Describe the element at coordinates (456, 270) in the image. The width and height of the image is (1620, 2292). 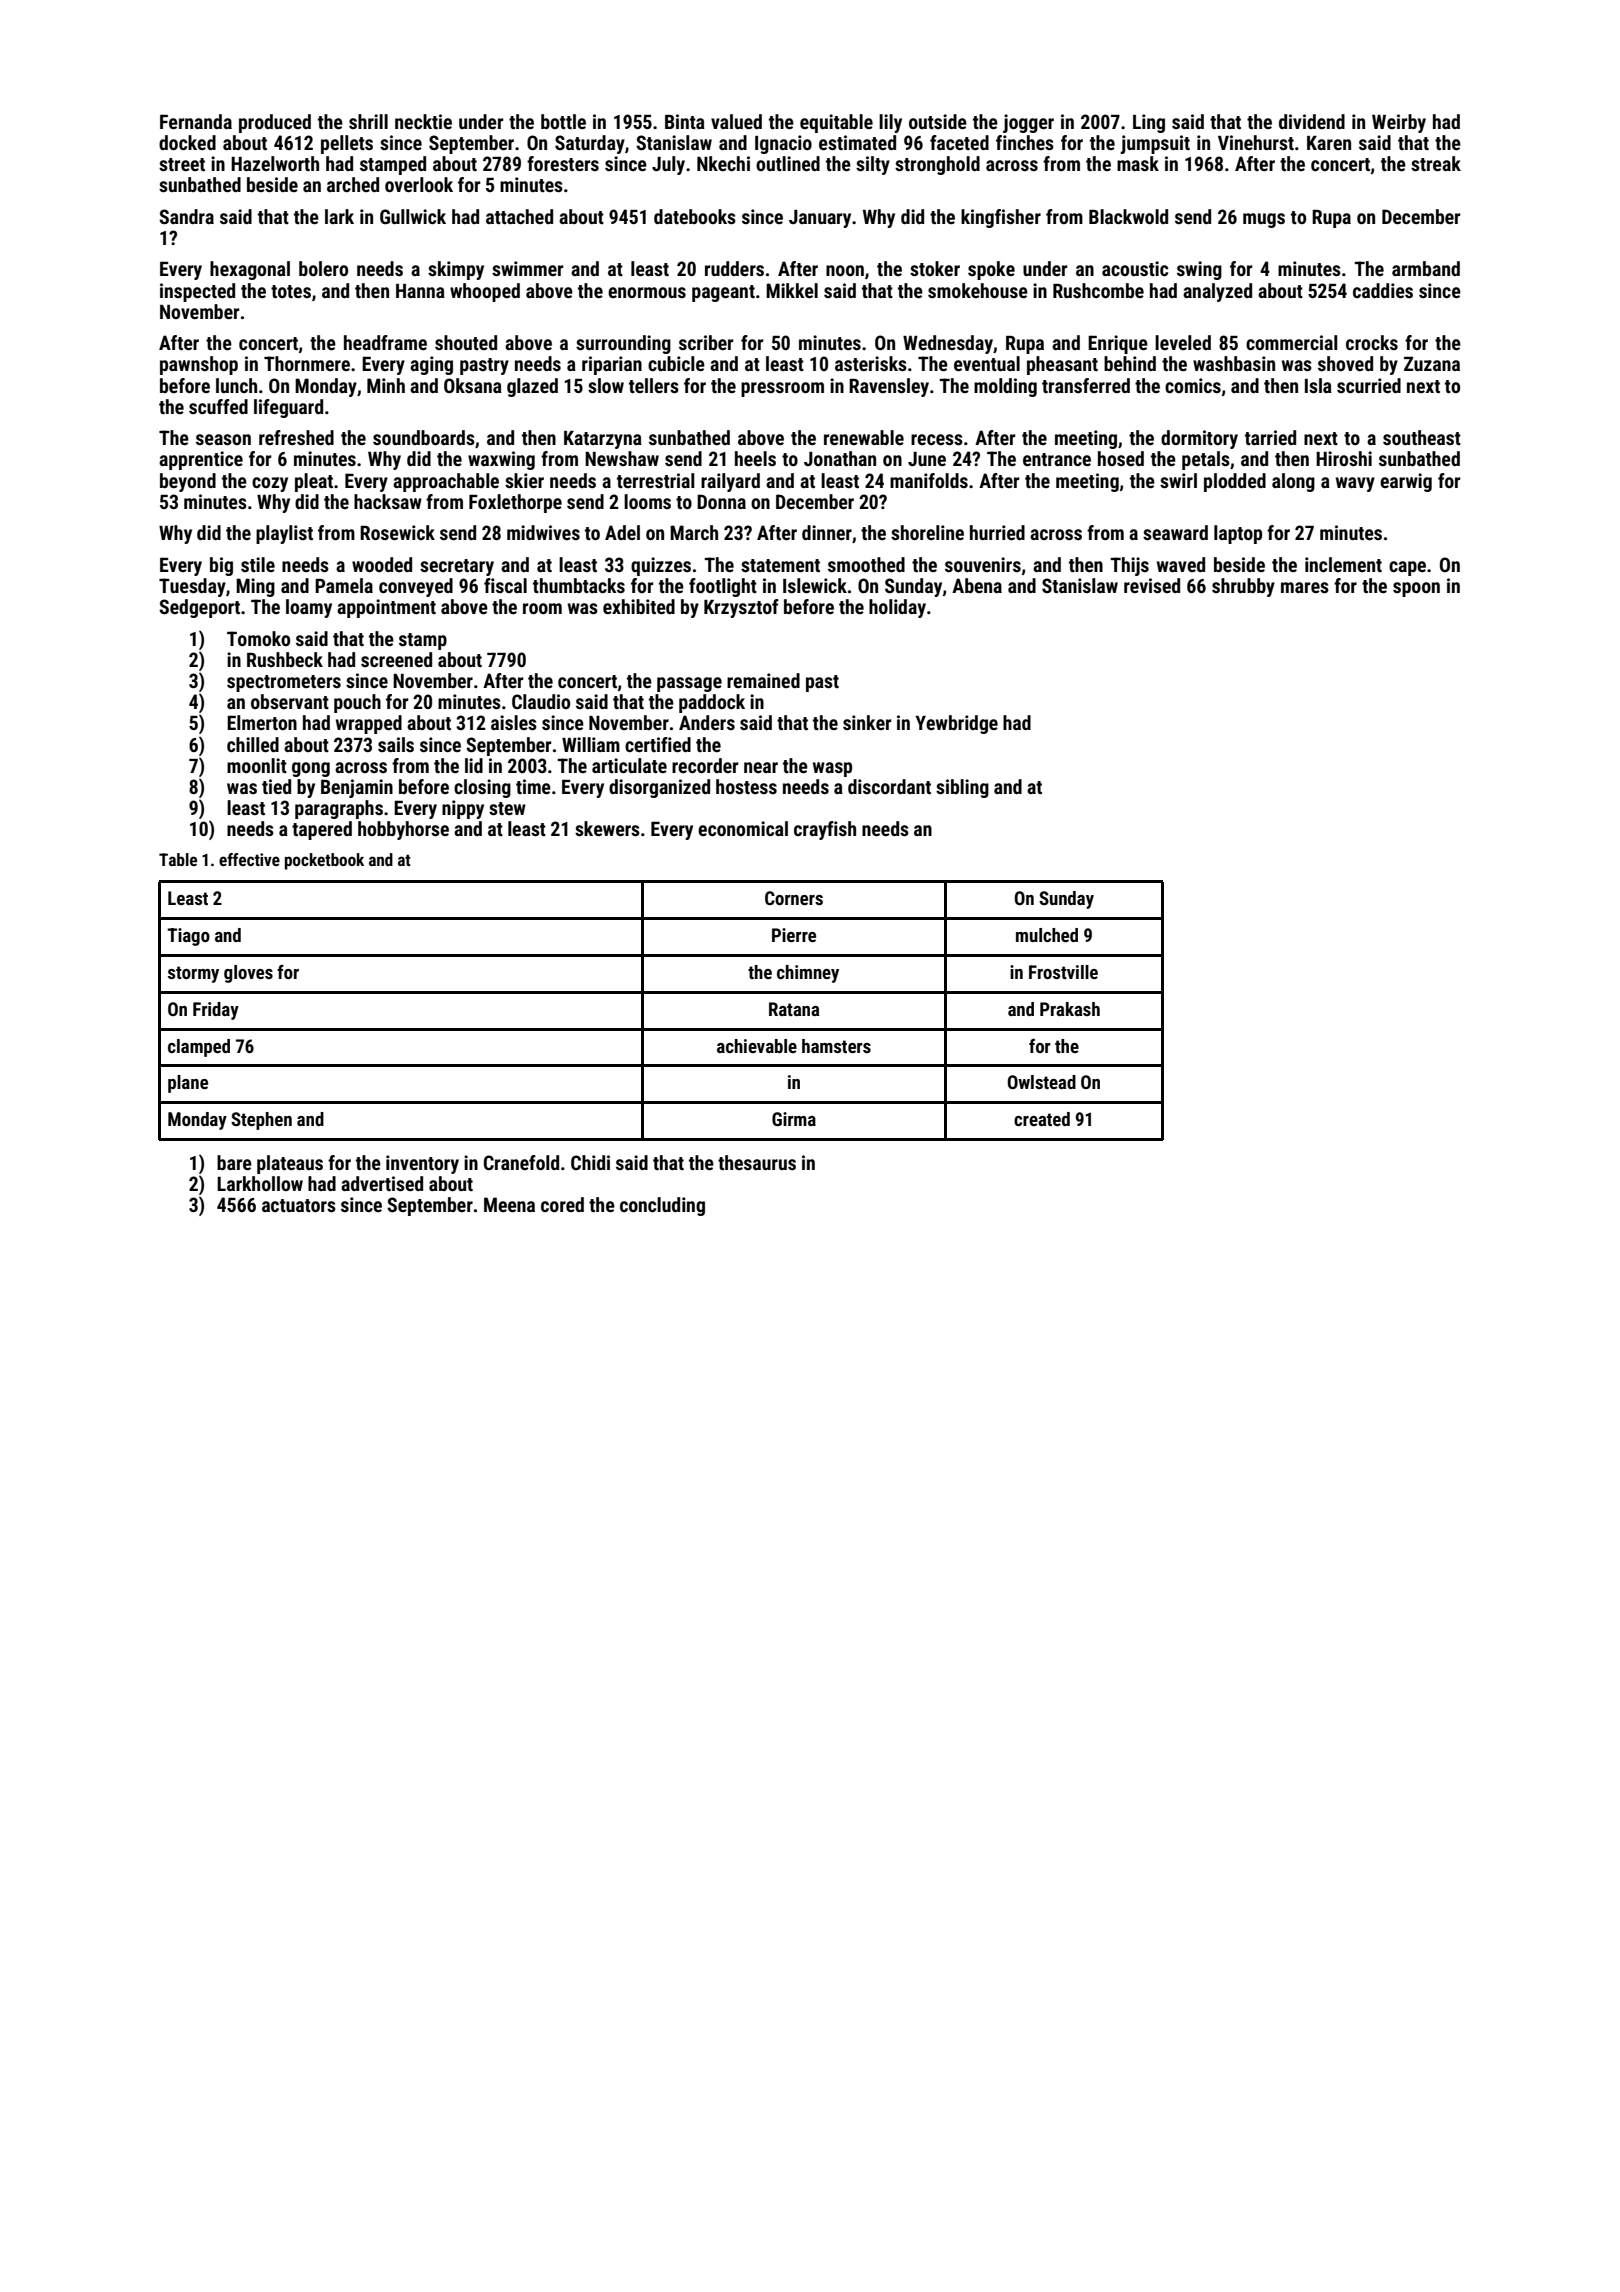
I see `skimpy` at that location.
